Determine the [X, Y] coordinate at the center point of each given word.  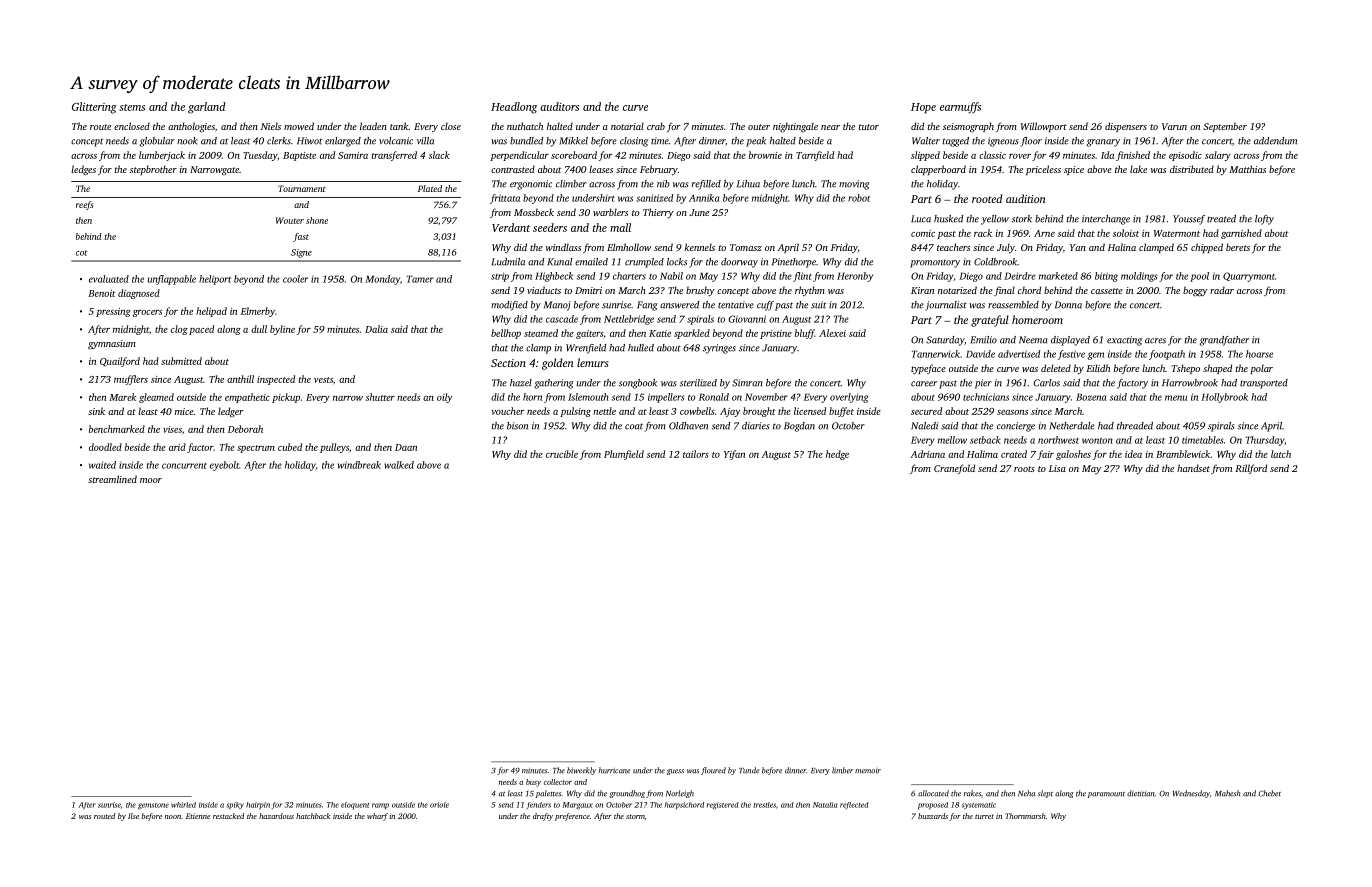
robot [859, 198]
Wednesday [1191, 794]
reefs [84, 205]
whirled [183, 805]
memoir [868, 771]
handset [1193, 468]
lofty [1264, 220]
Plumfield [624, 455]
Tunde [749, 770]
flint [802, 277]
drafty [543, 817]
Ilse [133, 816]
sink [96, 411]
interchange [1106, 220]
